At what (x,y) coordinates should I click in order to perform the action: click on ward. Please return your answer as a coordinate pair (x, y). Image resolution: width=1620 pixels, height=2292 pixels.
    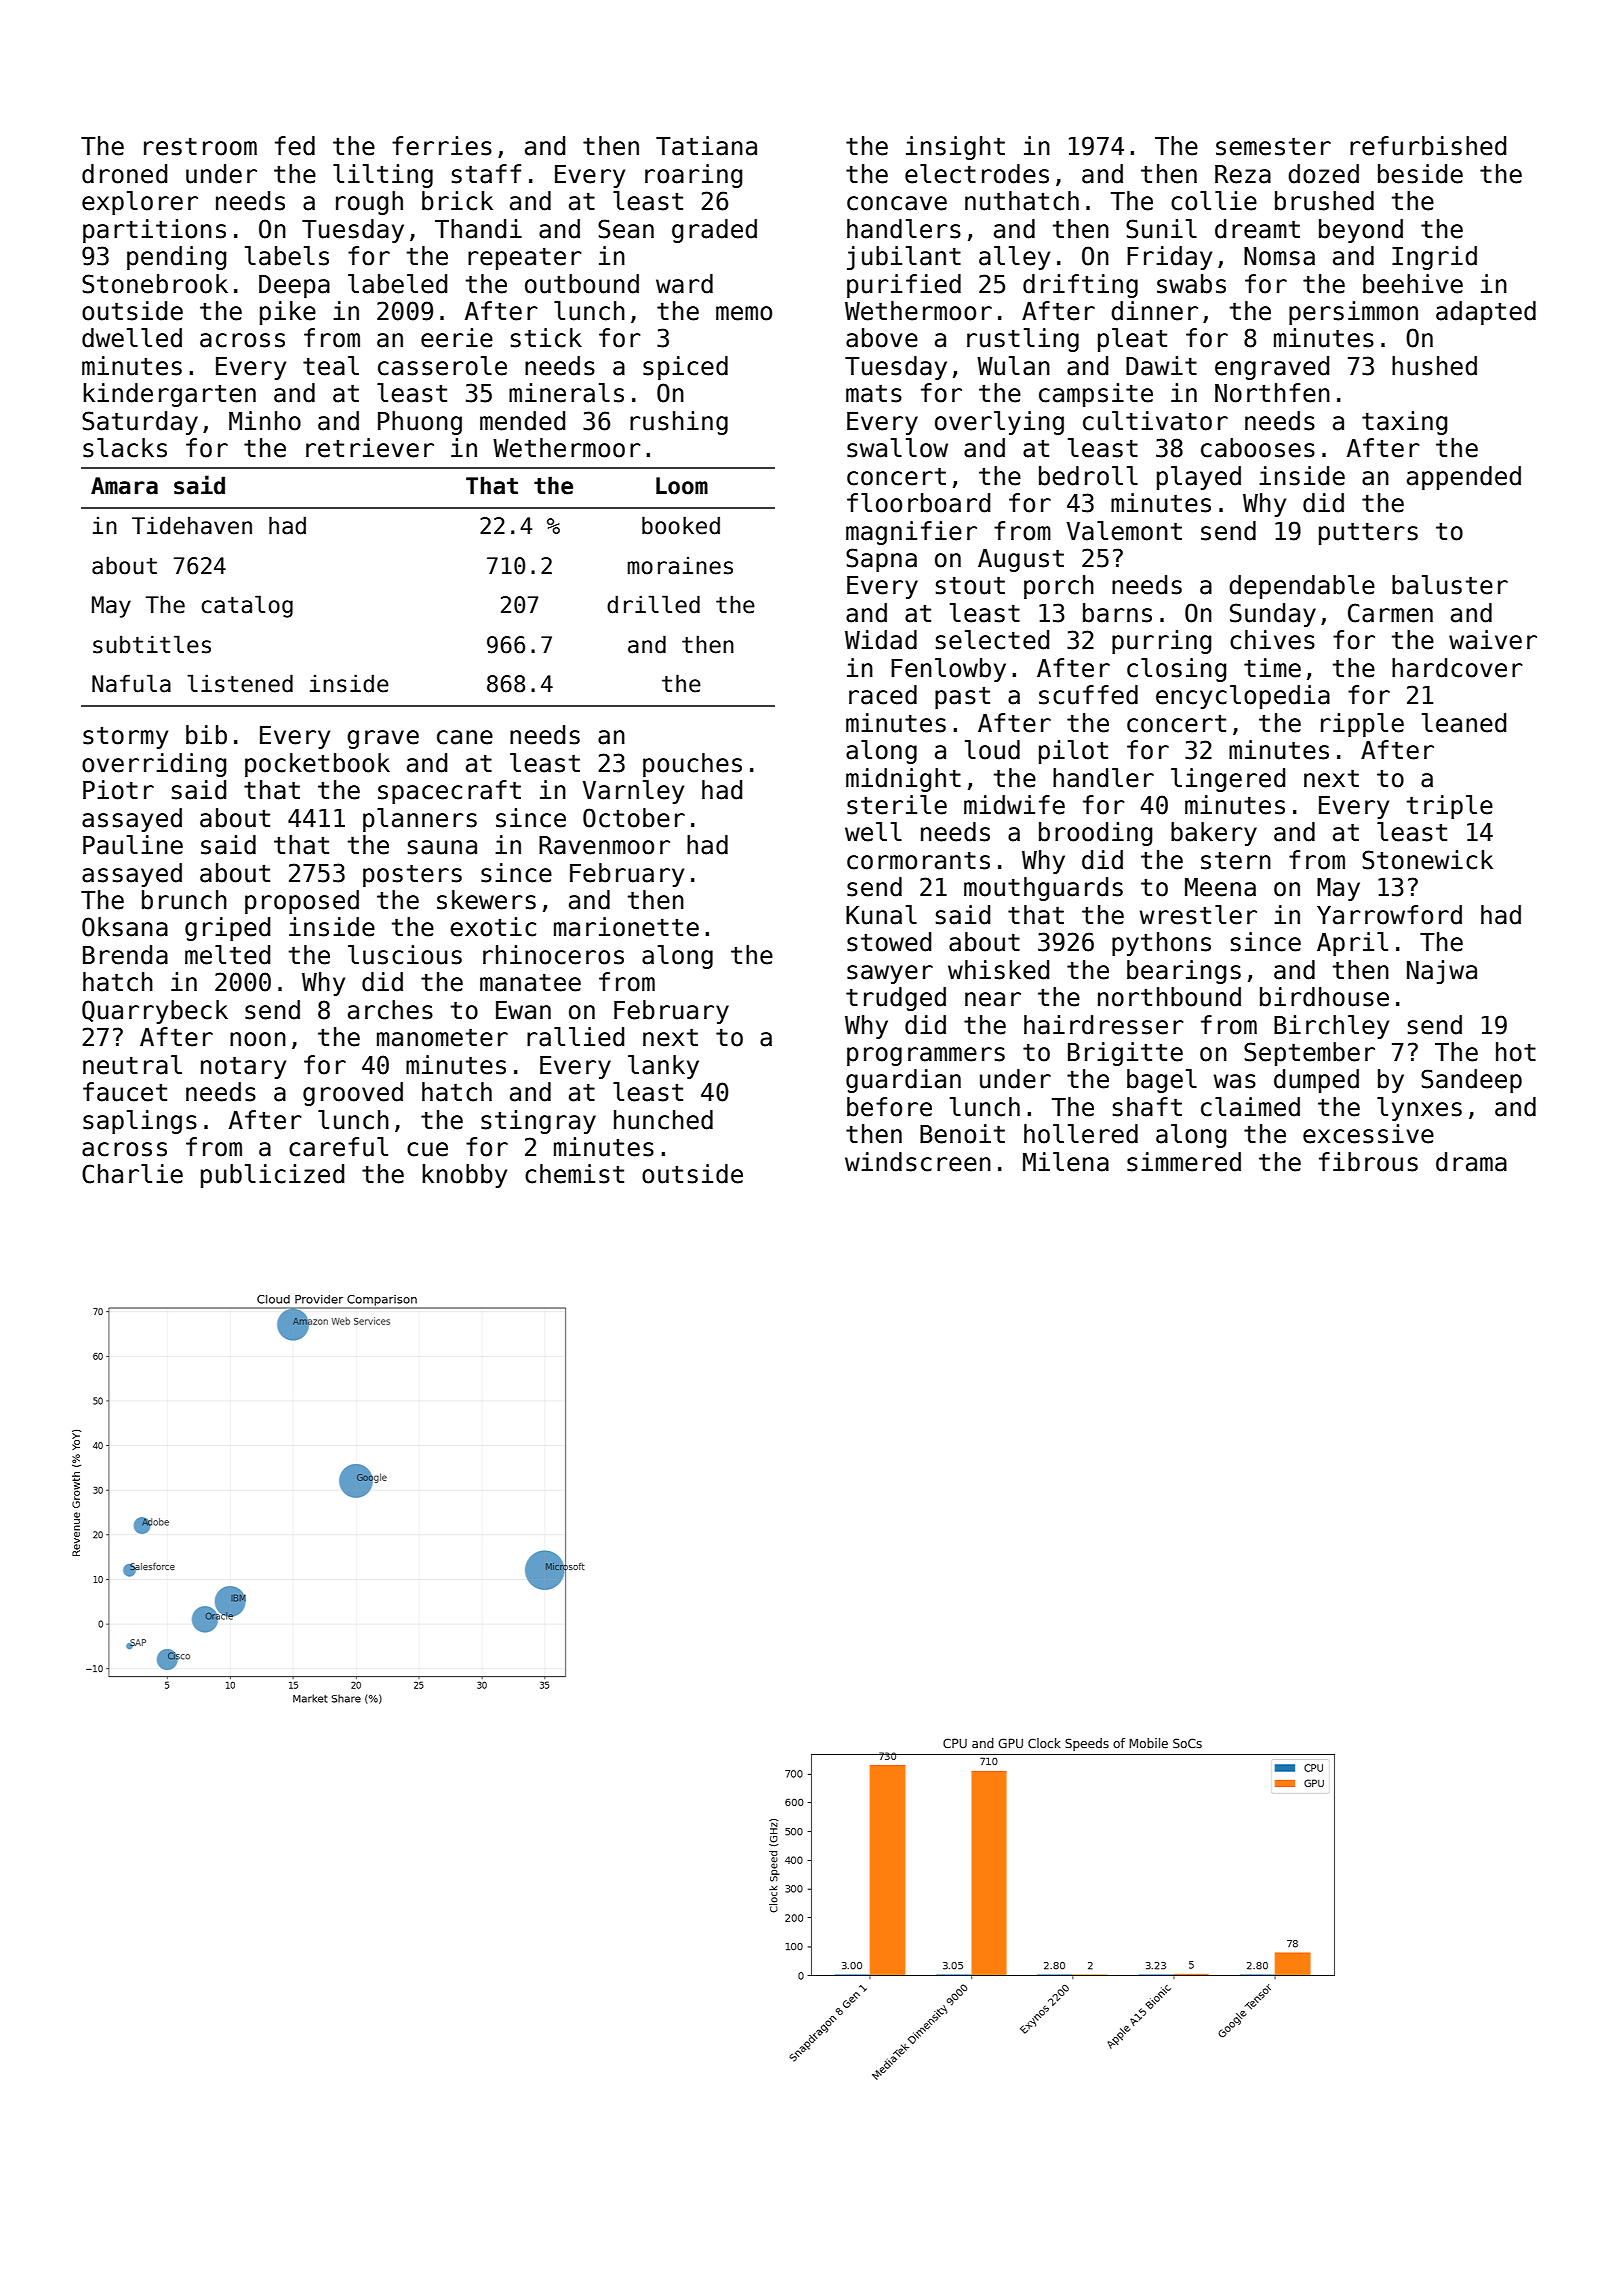
    Looking at the image, I should click on (684, 284).
